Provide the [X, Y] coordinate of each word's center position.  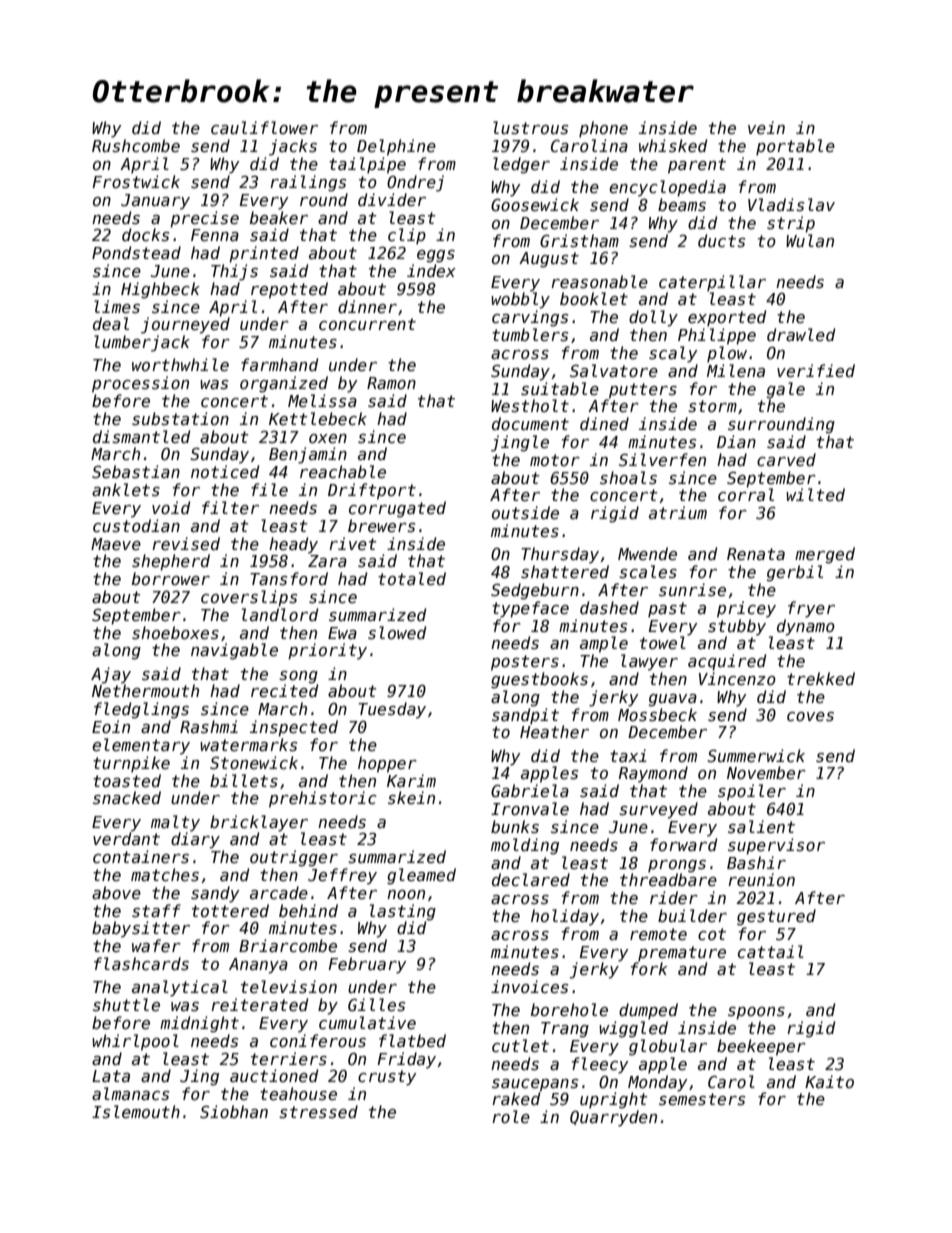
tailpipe [367, 165]
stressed [318, 1112]
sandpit [525, 716]
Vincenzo [737, 678]
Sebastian [136, 472]
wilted [815, 494]
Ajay [111, 675]
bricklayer [259, 823]
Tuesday [392, 710]
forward [683, 844]
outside [525, 512]
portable [795, 147]
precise [204, 219]
